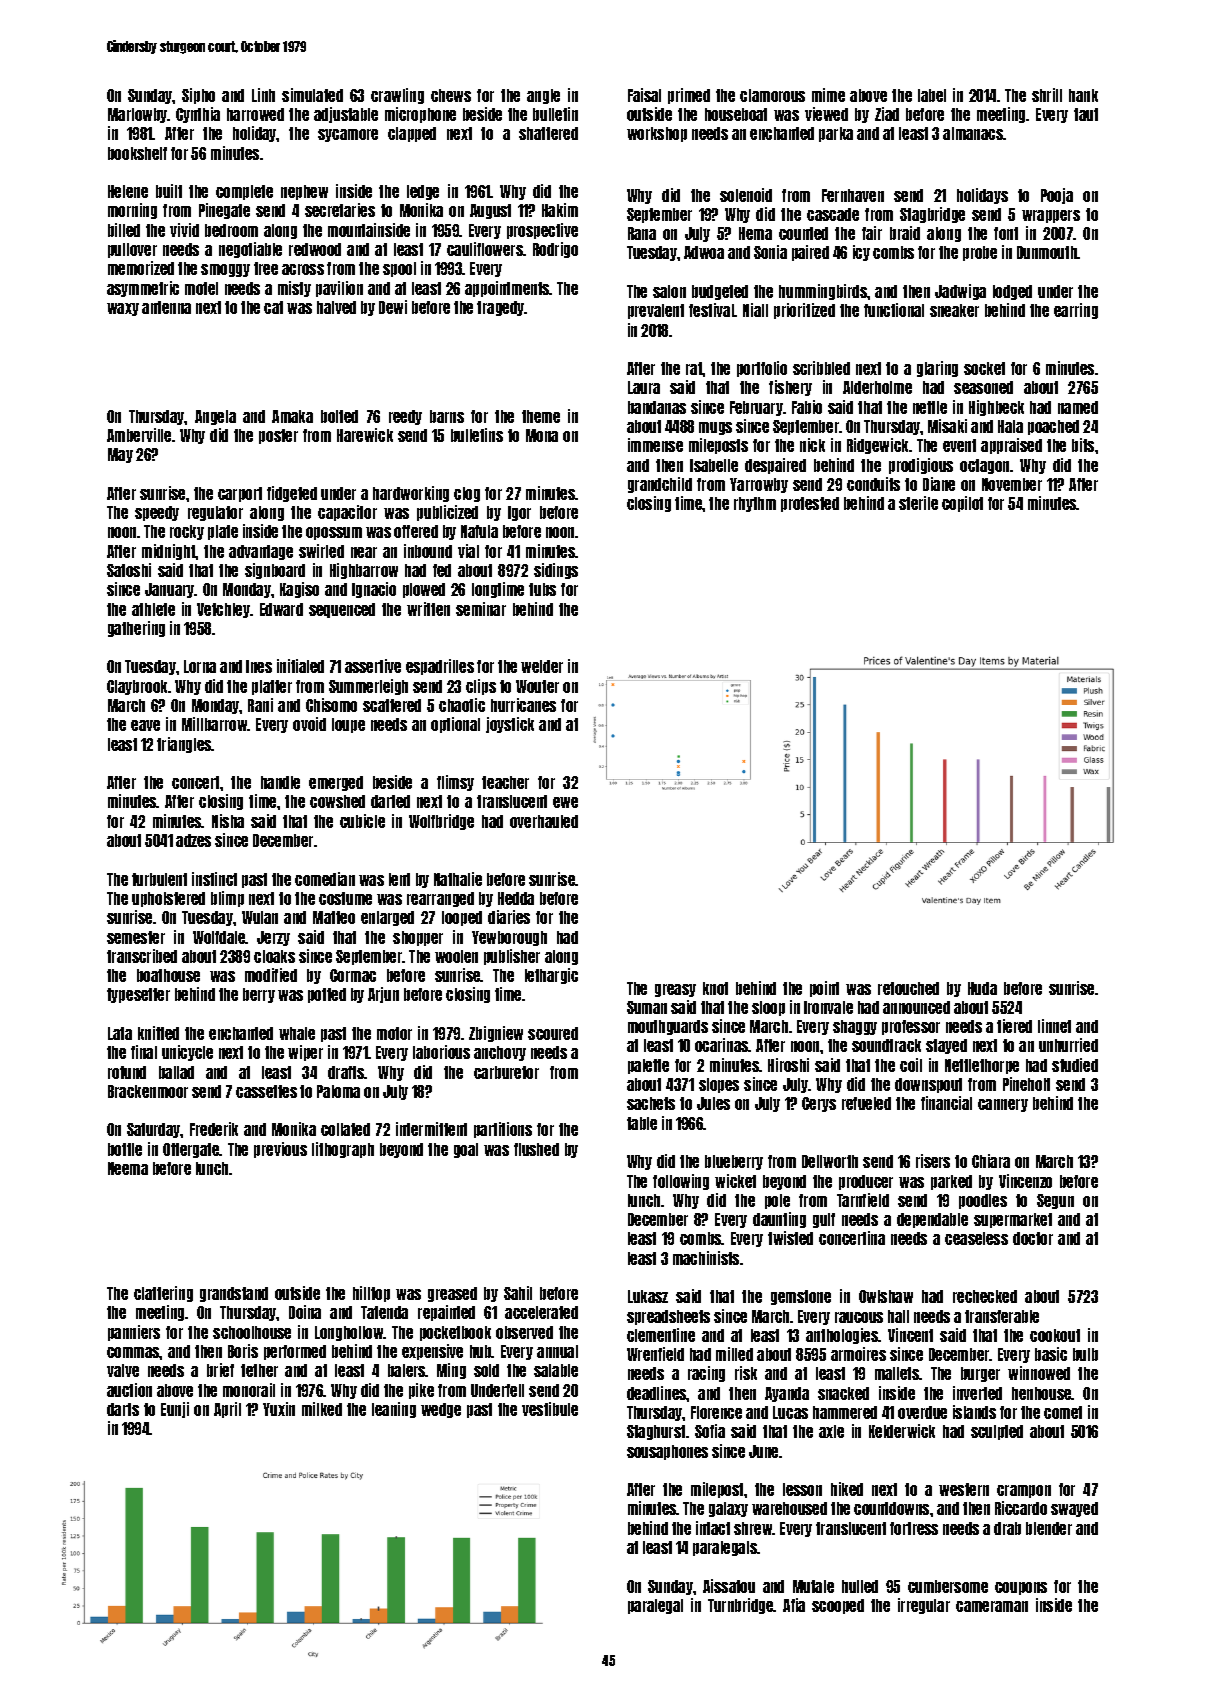 The image size is (1206, 1705). What do you see at coordinates (681, 1182) in the screenshot?
I see `following` at bounding box center [681, 1182].
